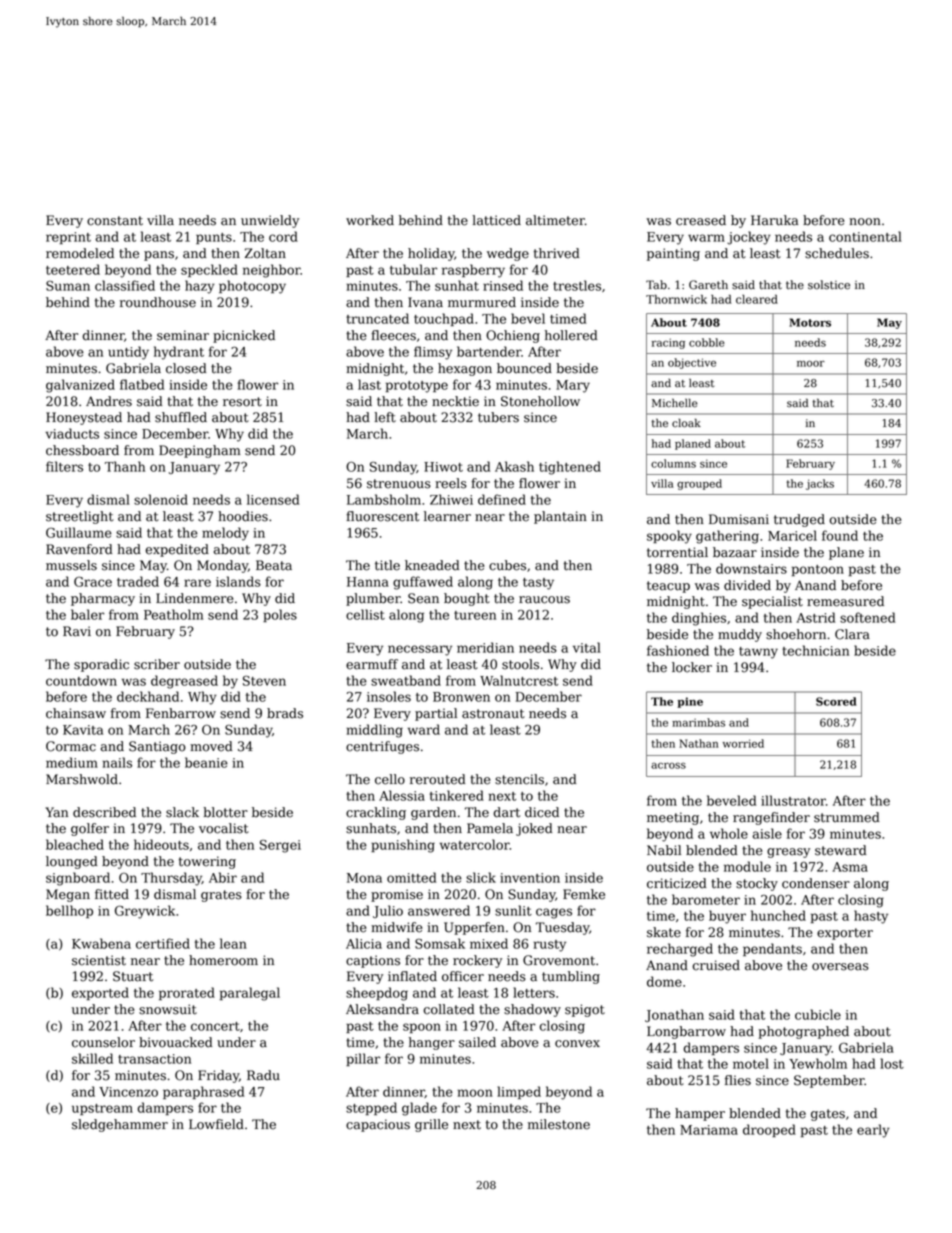  Describe the element at coordinates (584, 894) in the screenshot. I see `Femke` at that location.
